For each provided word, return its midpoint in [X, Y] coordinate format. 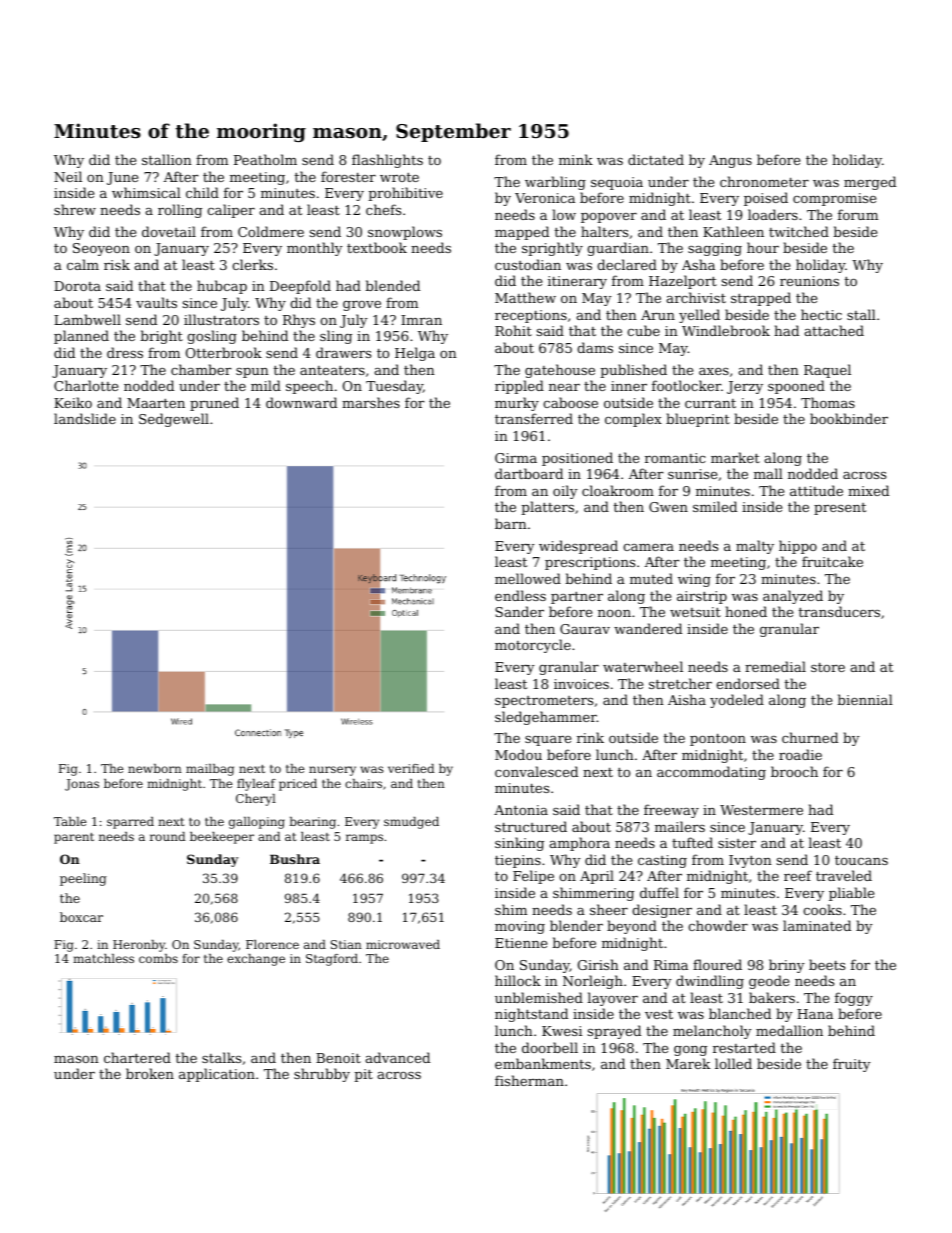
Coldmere [271, 231]
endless [520, 595]
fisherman [529, 1080]
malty [755, 547]
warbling [555, 183]
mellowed [528, 578]
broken [150, 1073]
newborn [155, 768]
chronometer [764, 181]
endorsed [748, 683]
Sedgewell [174, 420]
